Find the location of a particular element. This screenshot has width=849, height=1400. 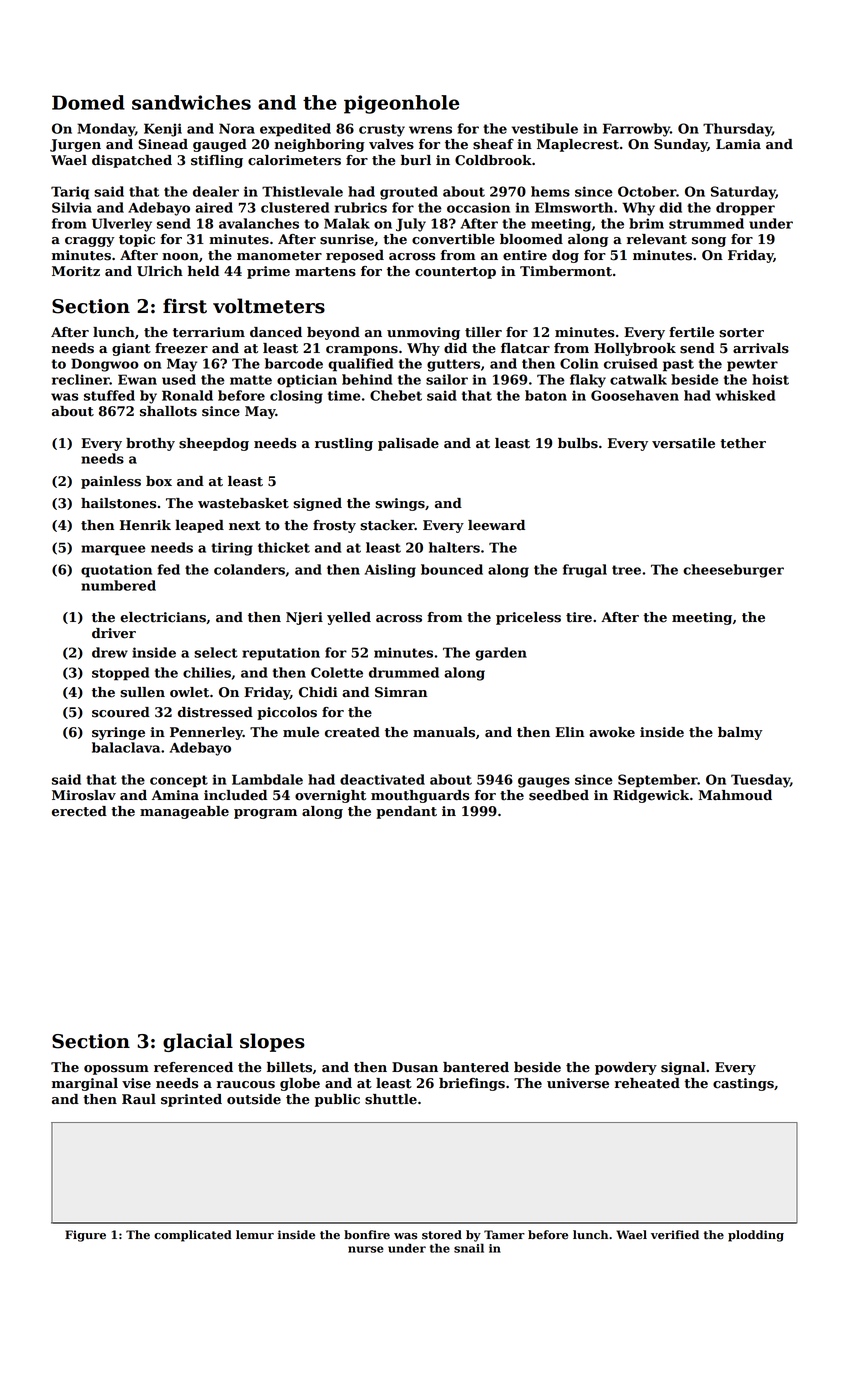

marginal is located at coordinates (85, 1084).
